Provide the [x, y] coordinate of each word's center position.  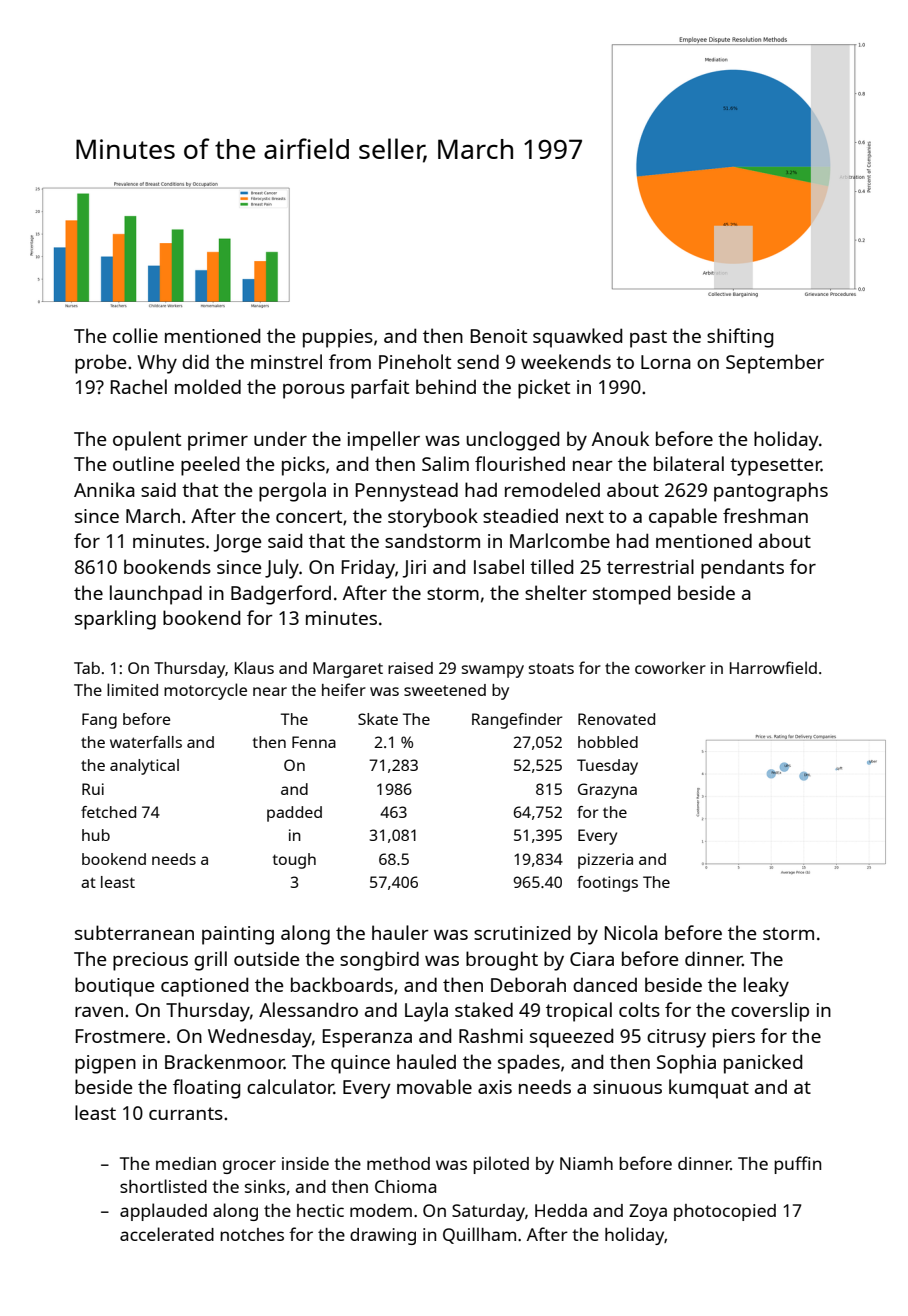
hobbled [608, 742]
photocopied [725, 1212]
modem [381, 1210]
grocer [249, 1167]
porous [314, 391]
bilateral [689, 463]
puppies [338, 338]
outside [266, 959]
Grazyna [607, 791]
